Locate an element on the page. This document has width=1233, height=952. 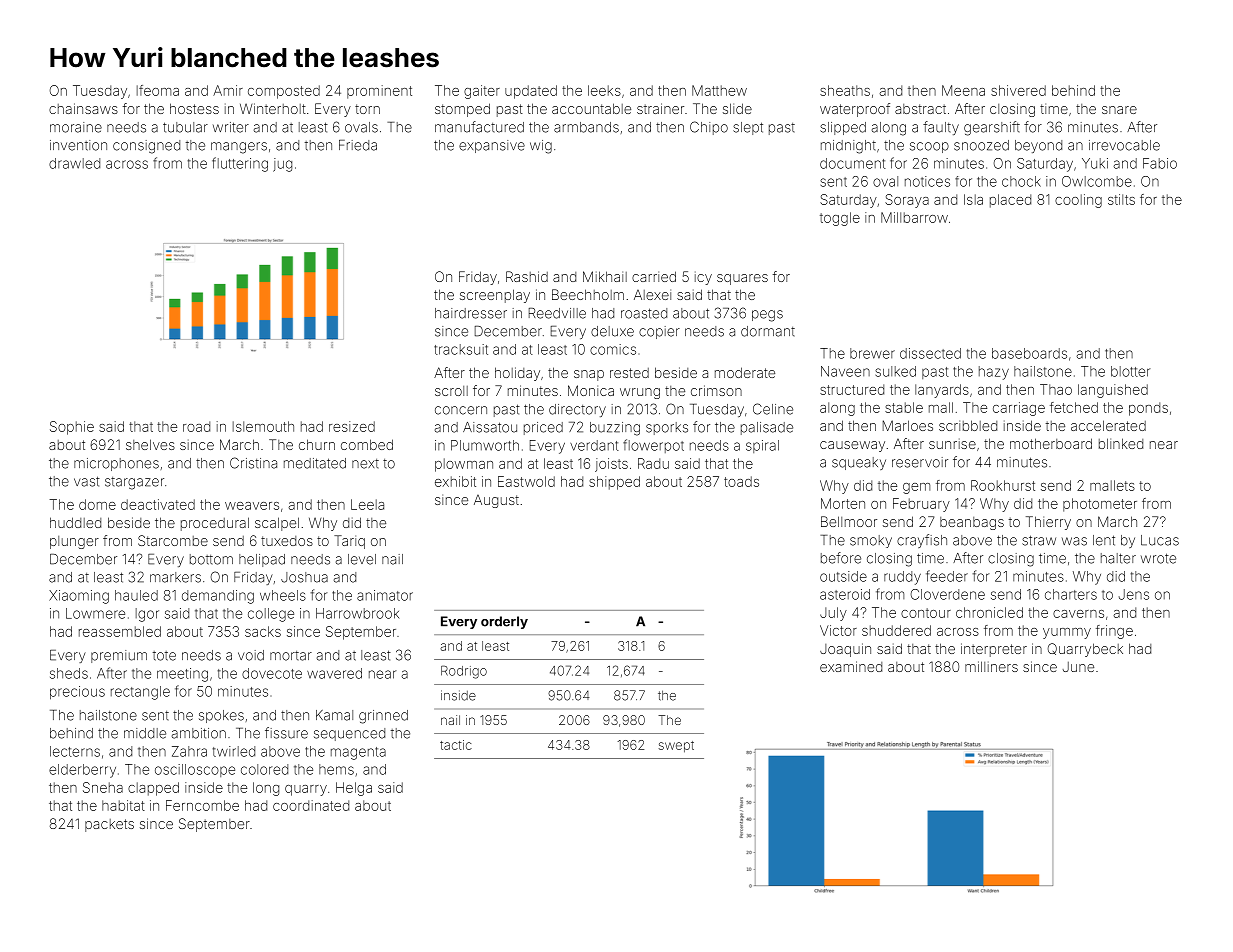
baseboards is located at coordinates (1029, 353).
